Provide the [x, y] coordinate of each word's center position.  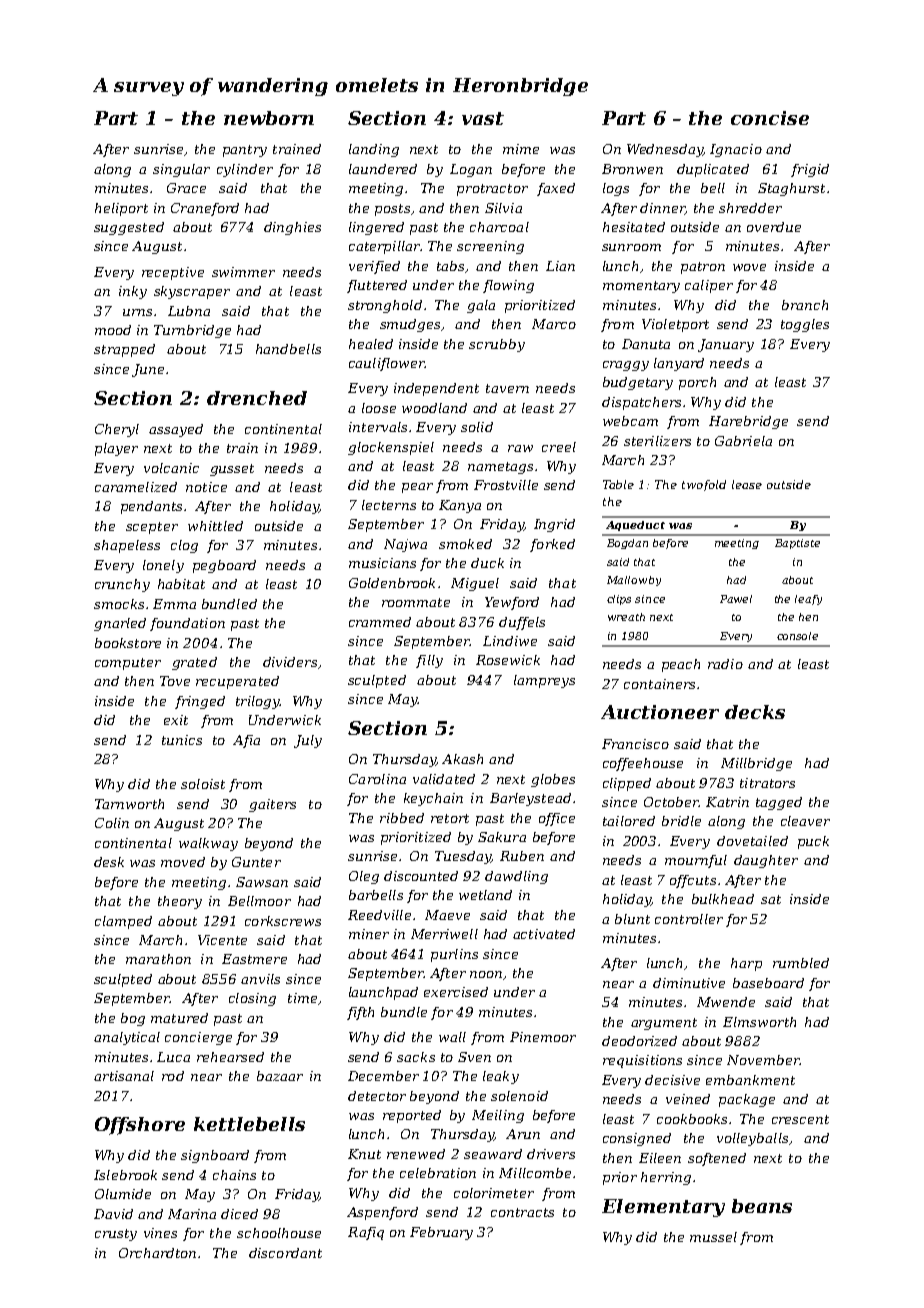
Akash [462, 759]
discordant [285, 1253]
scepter [152, 528]
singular [181, 170]
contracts [522, 1212]
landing [374, 150]
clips [619, 600]
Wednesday [665, 150]
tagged [779, 803]
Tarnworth [129, 804]
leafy [808, 600]
